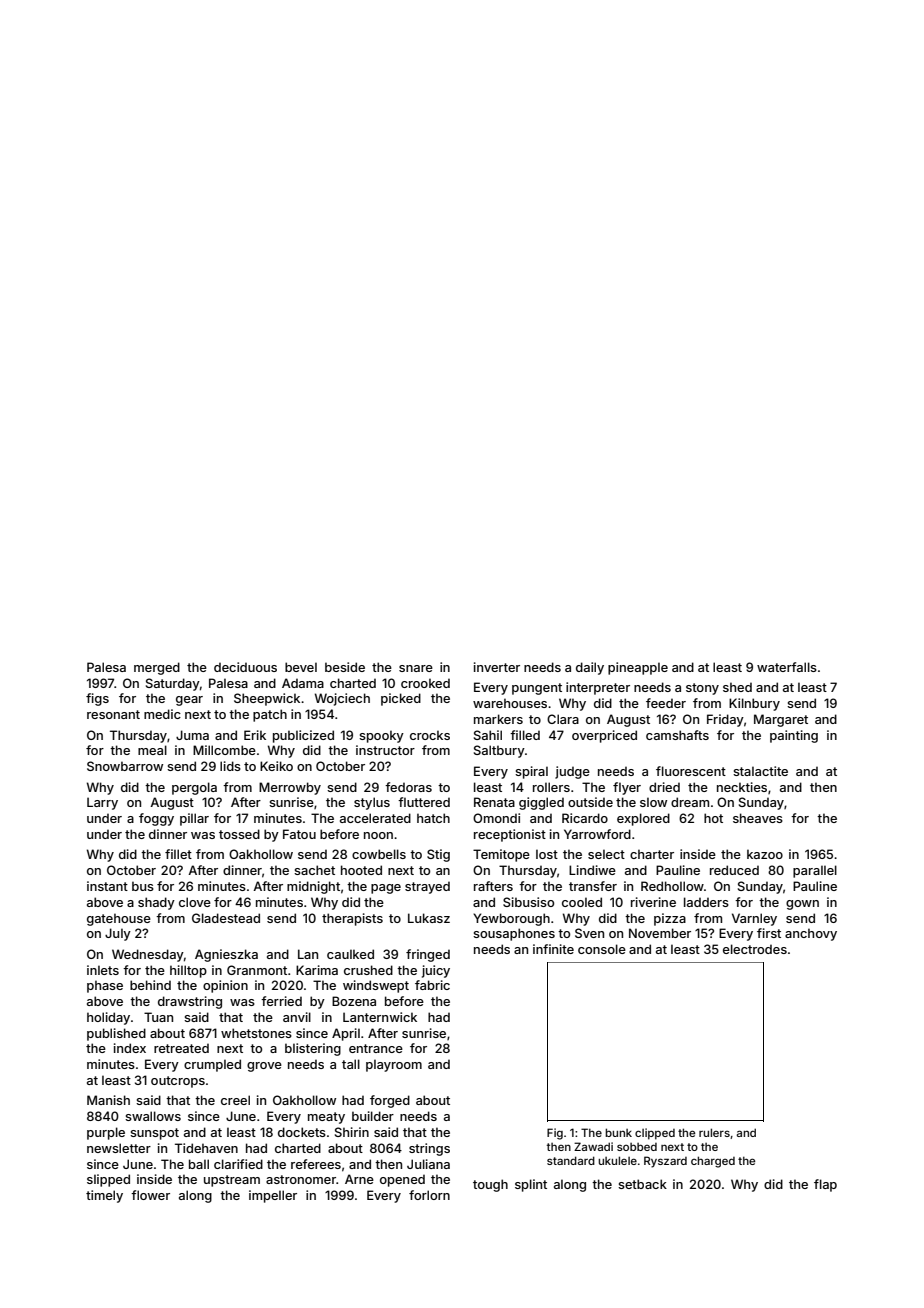 This screenshot has width=924, height=1308. Describe the element at coordinates (150, 1195) in the screenshot. I see `flower` at that location.
